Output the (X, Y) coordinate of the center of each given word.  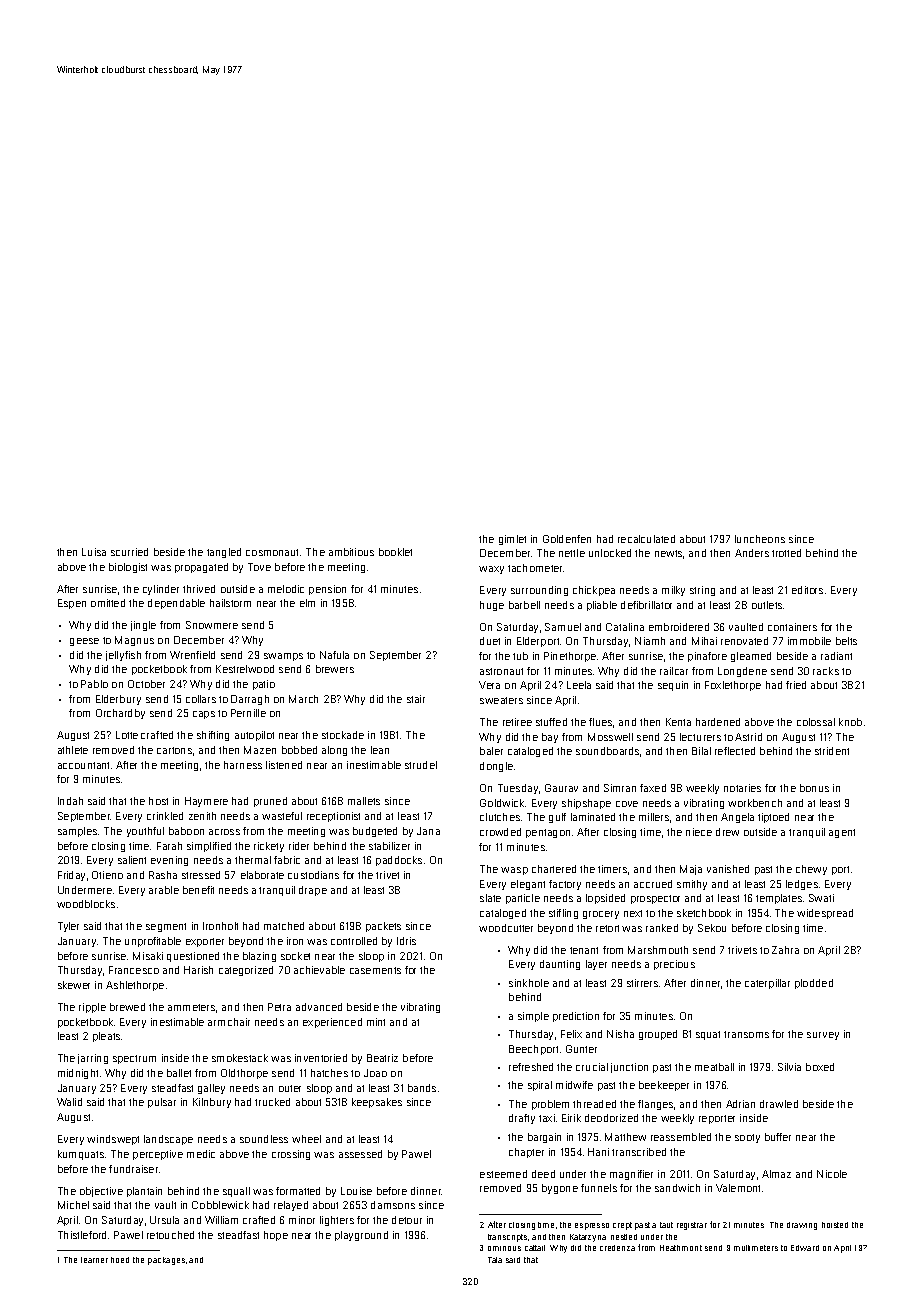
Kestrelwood (245, 669)
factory (565, 885)
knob (850, 722)
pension (327, 590)
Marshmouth (658, 950)
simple (533, 1017)
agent (842, 833)
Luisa (94, 552)
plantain (144, 1192)
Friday (71, 876)
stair (416, 699)
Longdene (742, 672)
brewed (127, 1007)
